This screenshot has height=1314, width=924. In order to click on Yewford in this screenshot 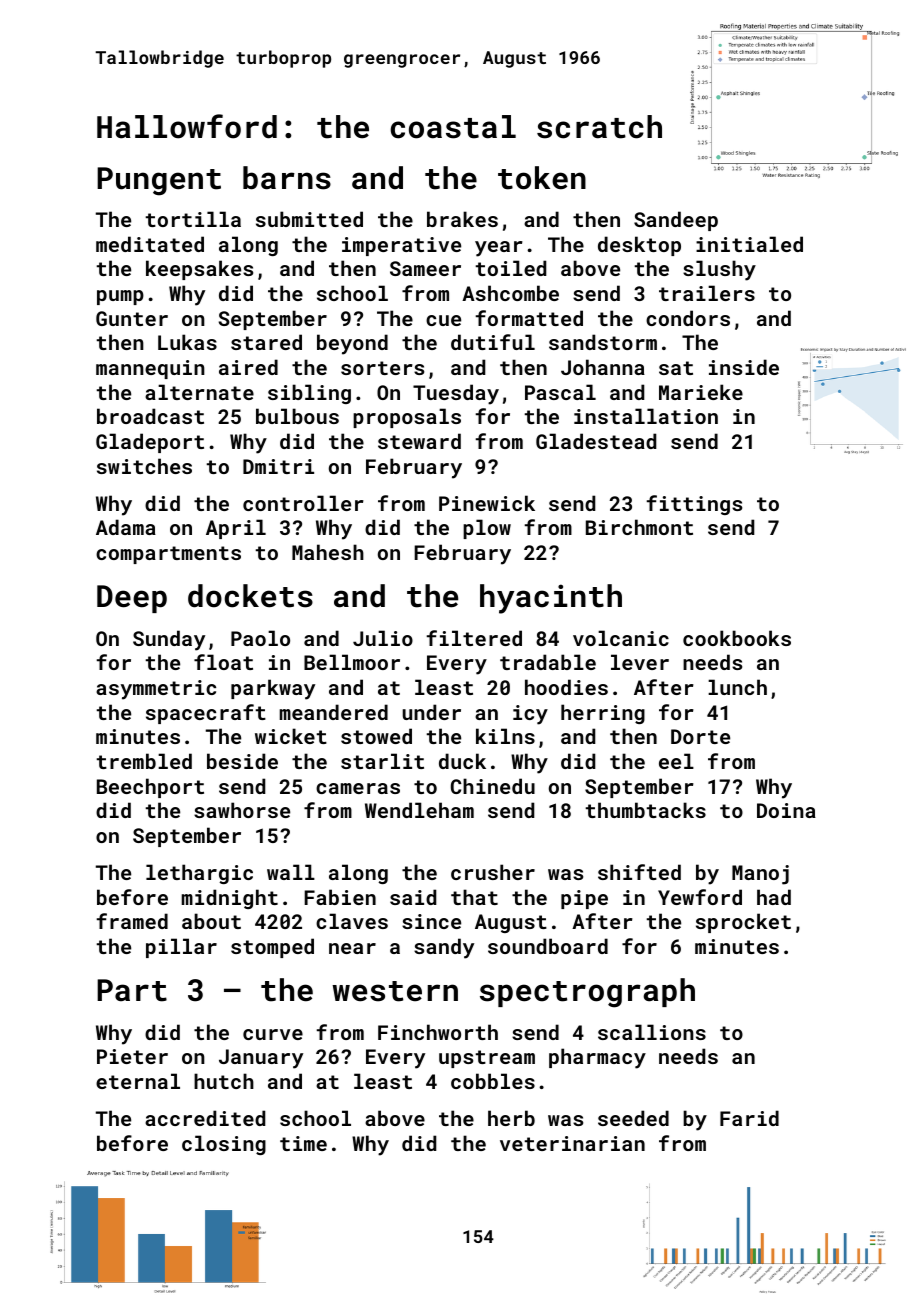, I will do `click(700, 897)`.
